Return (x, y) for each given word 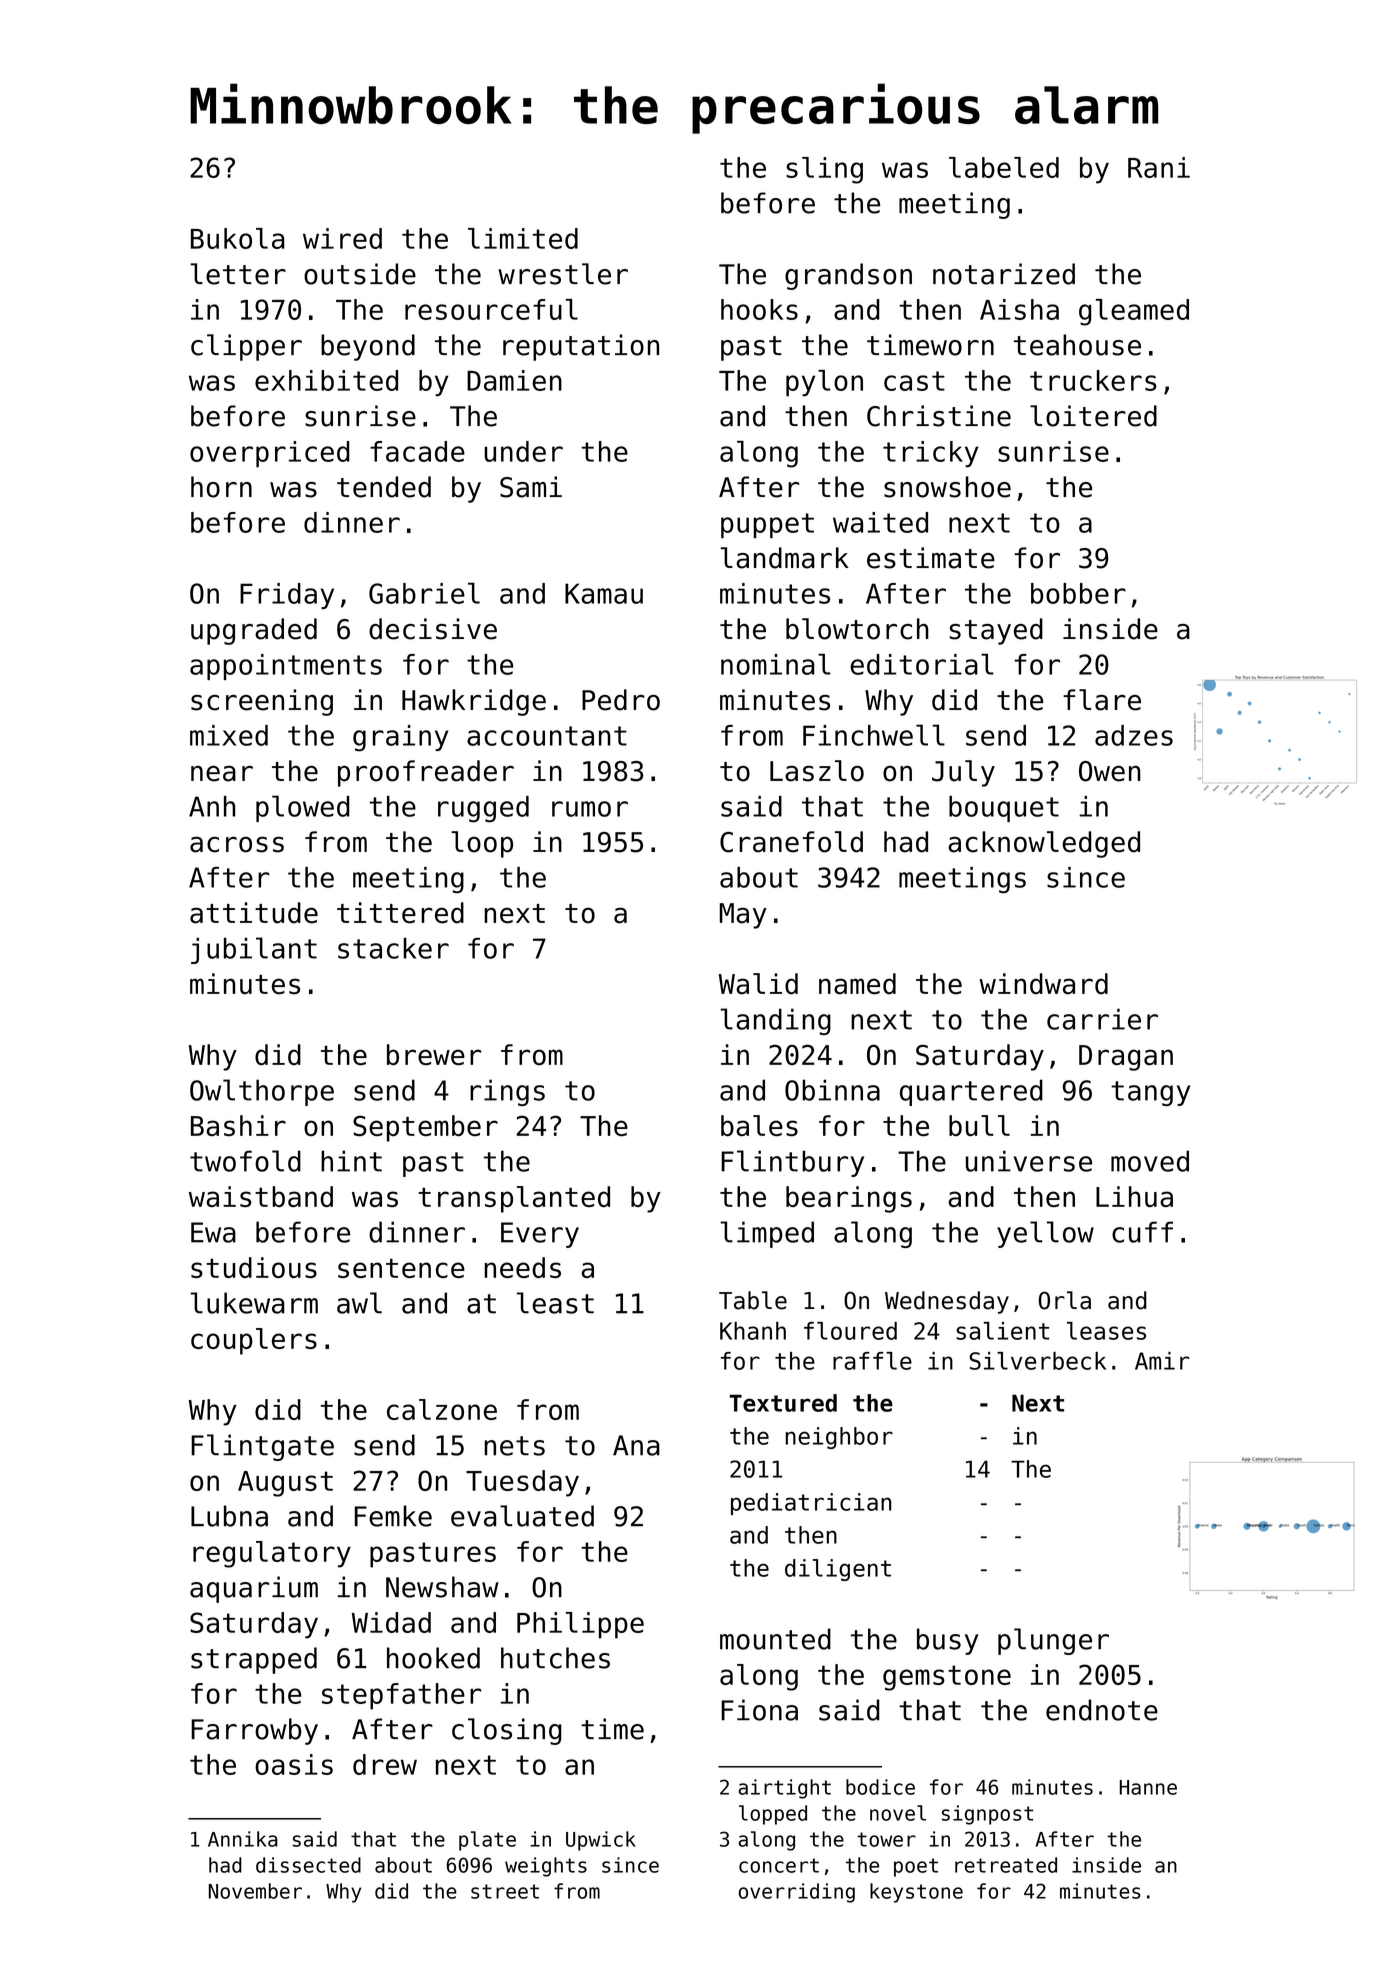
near (222, 774)
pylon (824, 383)
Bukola (238, 238)
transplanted (514, 1199)
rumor (590, 809)
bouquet (1004, 809)
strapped (254, 1660)
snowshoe (947, 487)
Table (753, 1300)
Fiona (759, 1710)
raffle (872, 1361)
